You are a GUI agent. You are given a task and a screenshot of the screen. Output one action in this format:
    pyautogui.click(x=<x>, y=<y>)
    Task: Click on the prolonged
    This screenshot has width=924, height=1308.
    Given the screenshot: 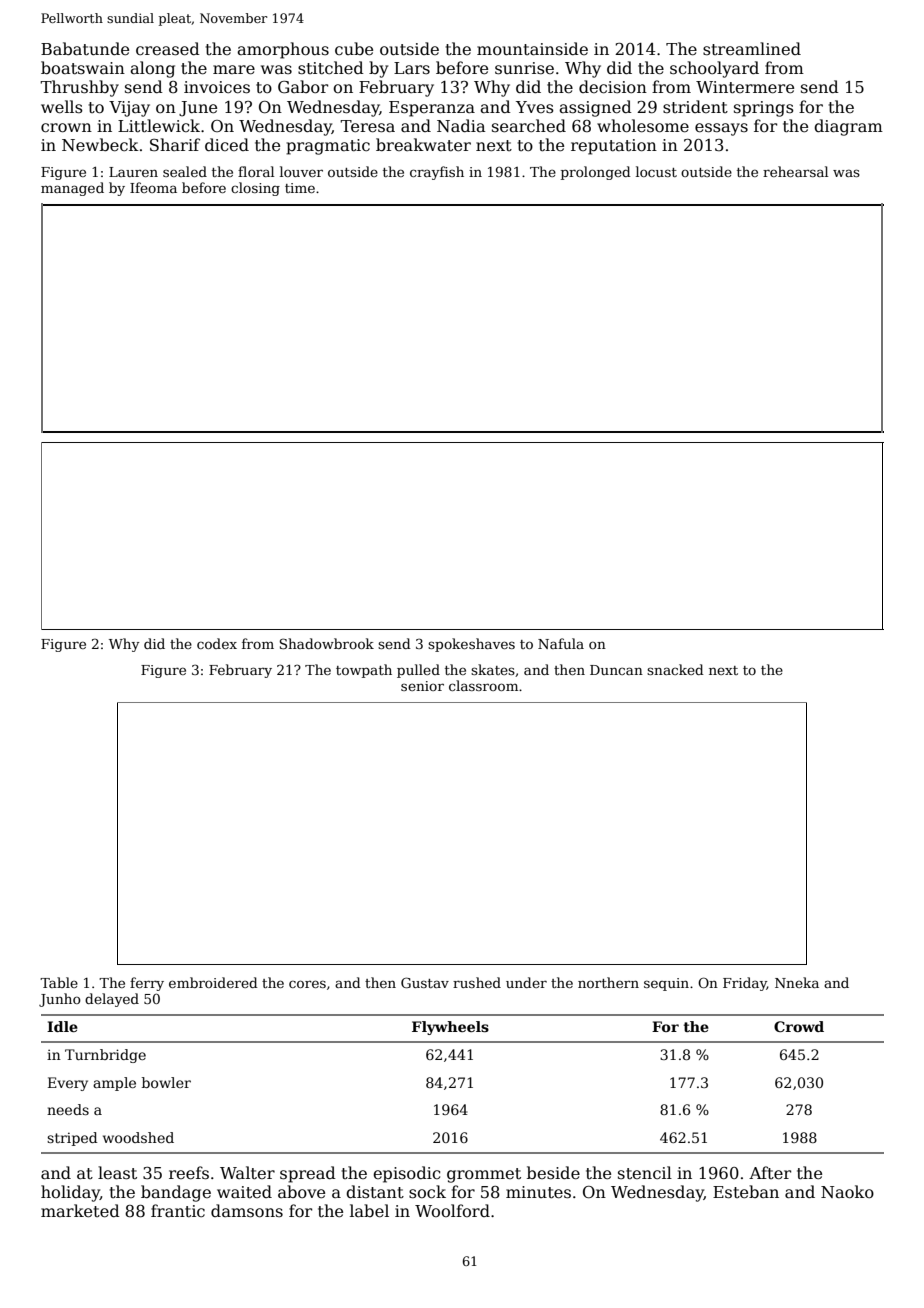 What is the action you would take?
    pyautogui.click(x=596, y=173)
